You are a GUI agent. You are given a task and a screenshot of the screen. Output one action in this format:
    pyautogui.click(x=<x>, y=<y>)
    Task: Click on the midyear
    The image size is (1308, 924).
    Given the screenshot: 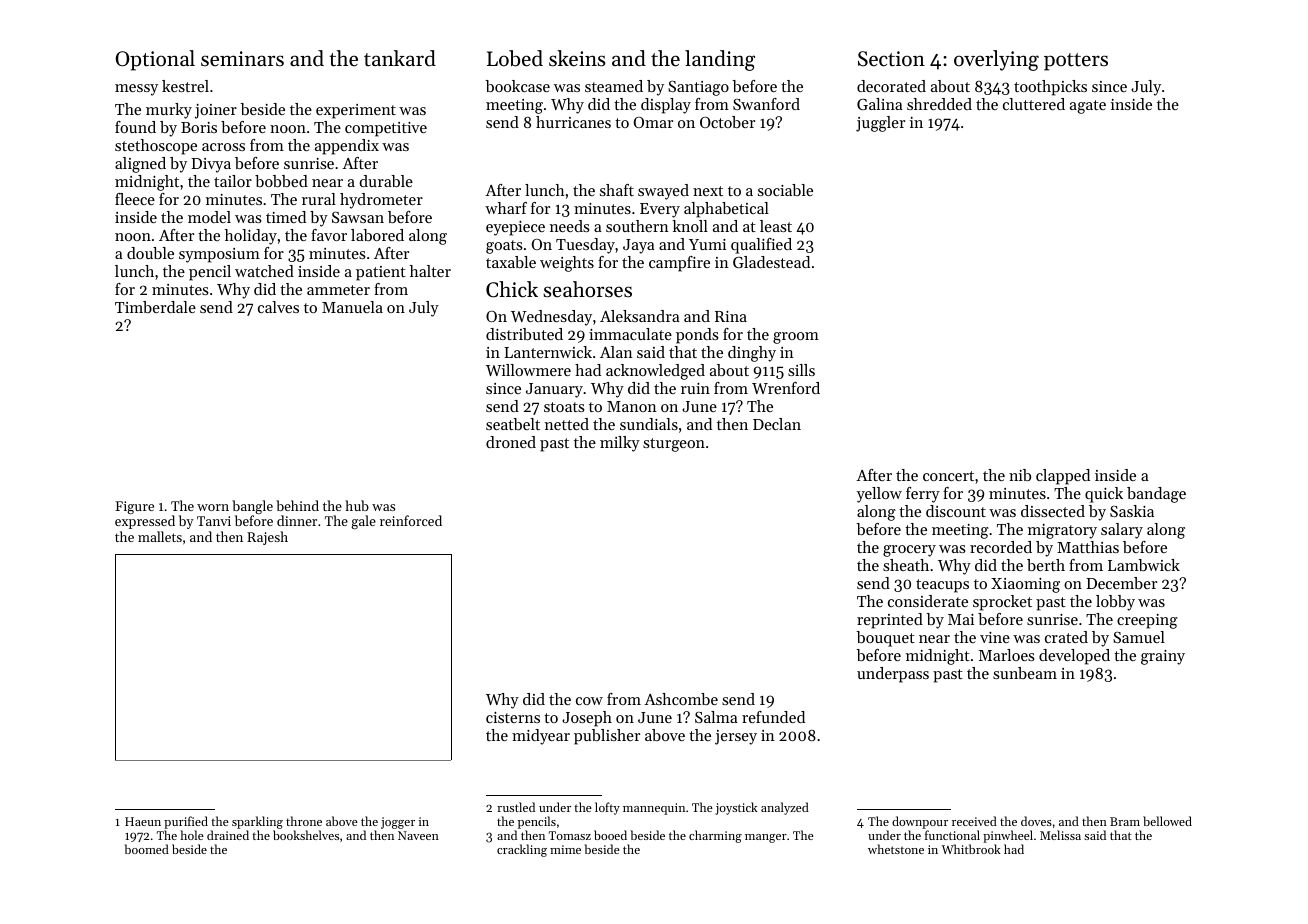 What is the action you would take?
    pyautogui.click(x=541, y=737)
